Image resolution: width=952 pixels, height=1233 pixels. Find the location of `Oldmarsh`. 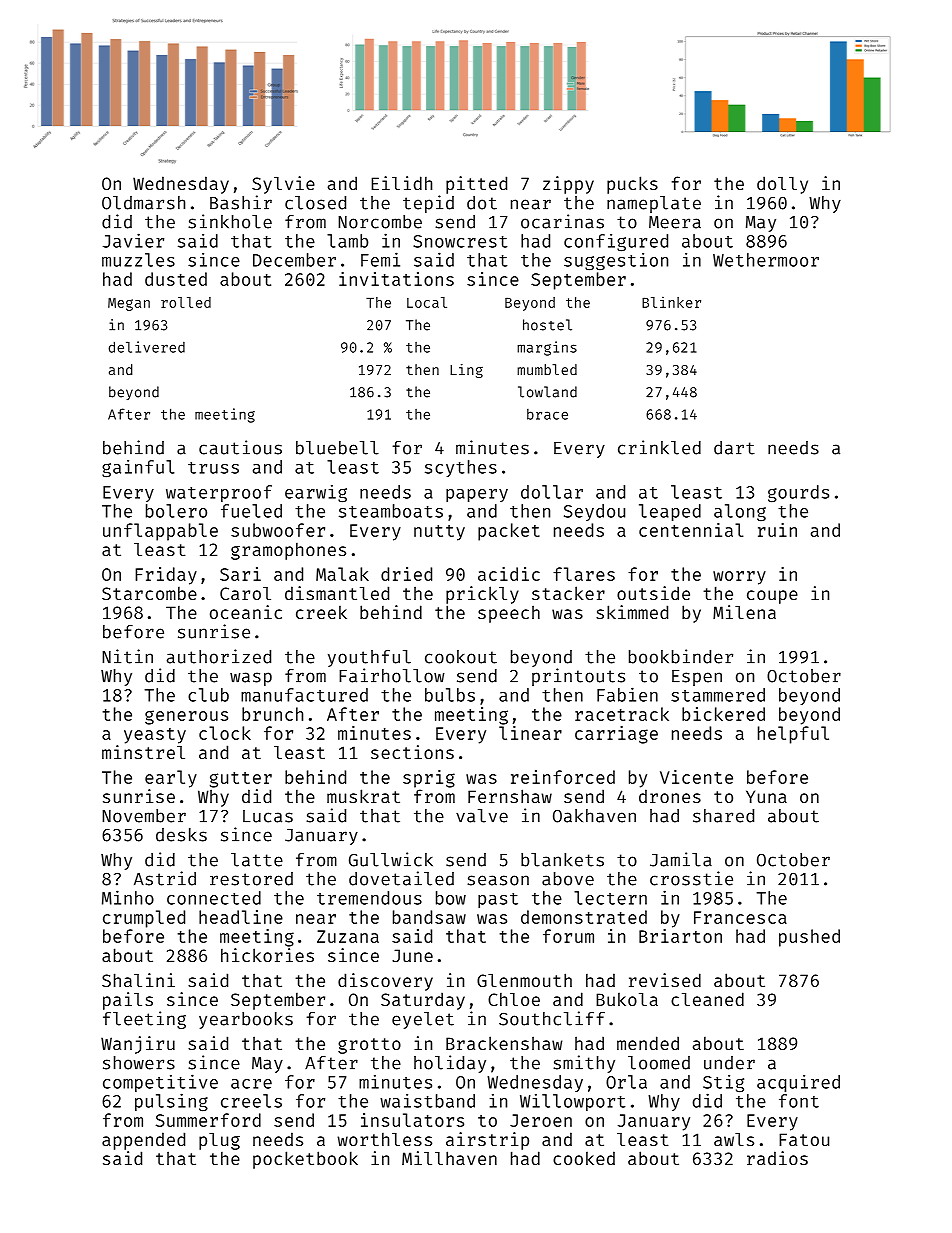

Oldmarsh is located at coordinates (143, 203).
